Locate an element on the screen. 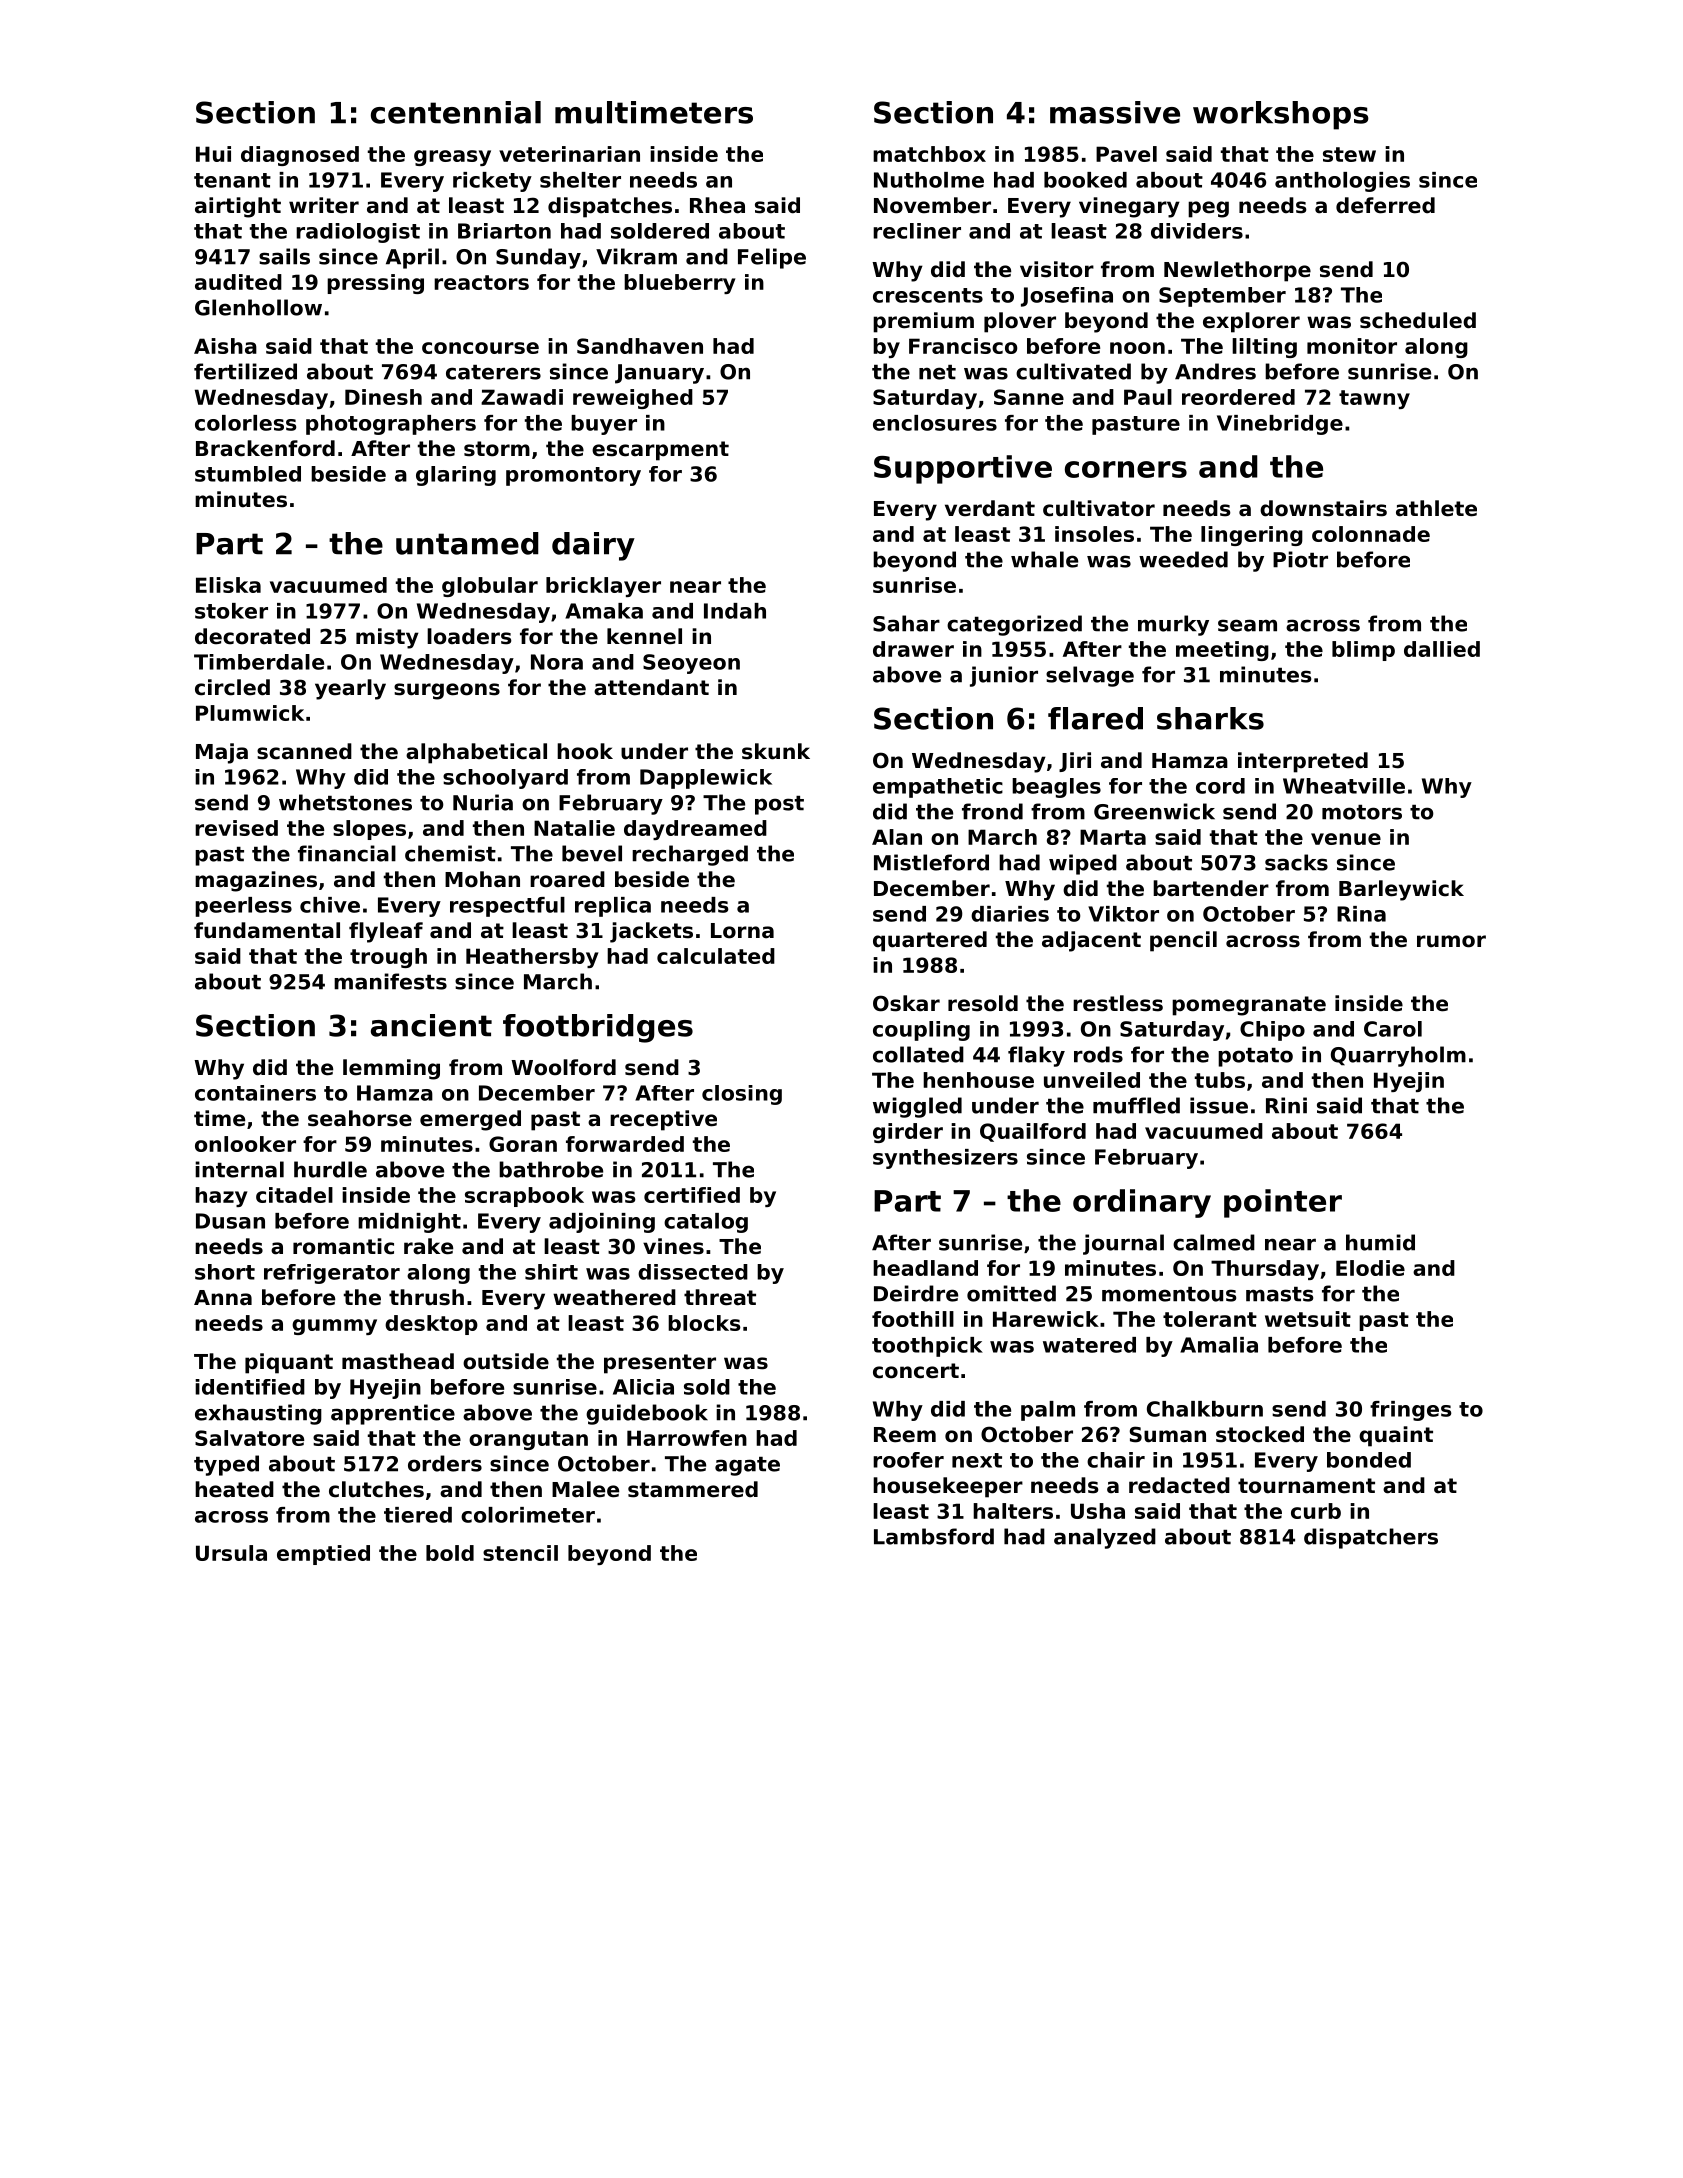 The height and width of the screenshot is (2178, 1683). Glenhollow is located at coordinates (258, 307).
